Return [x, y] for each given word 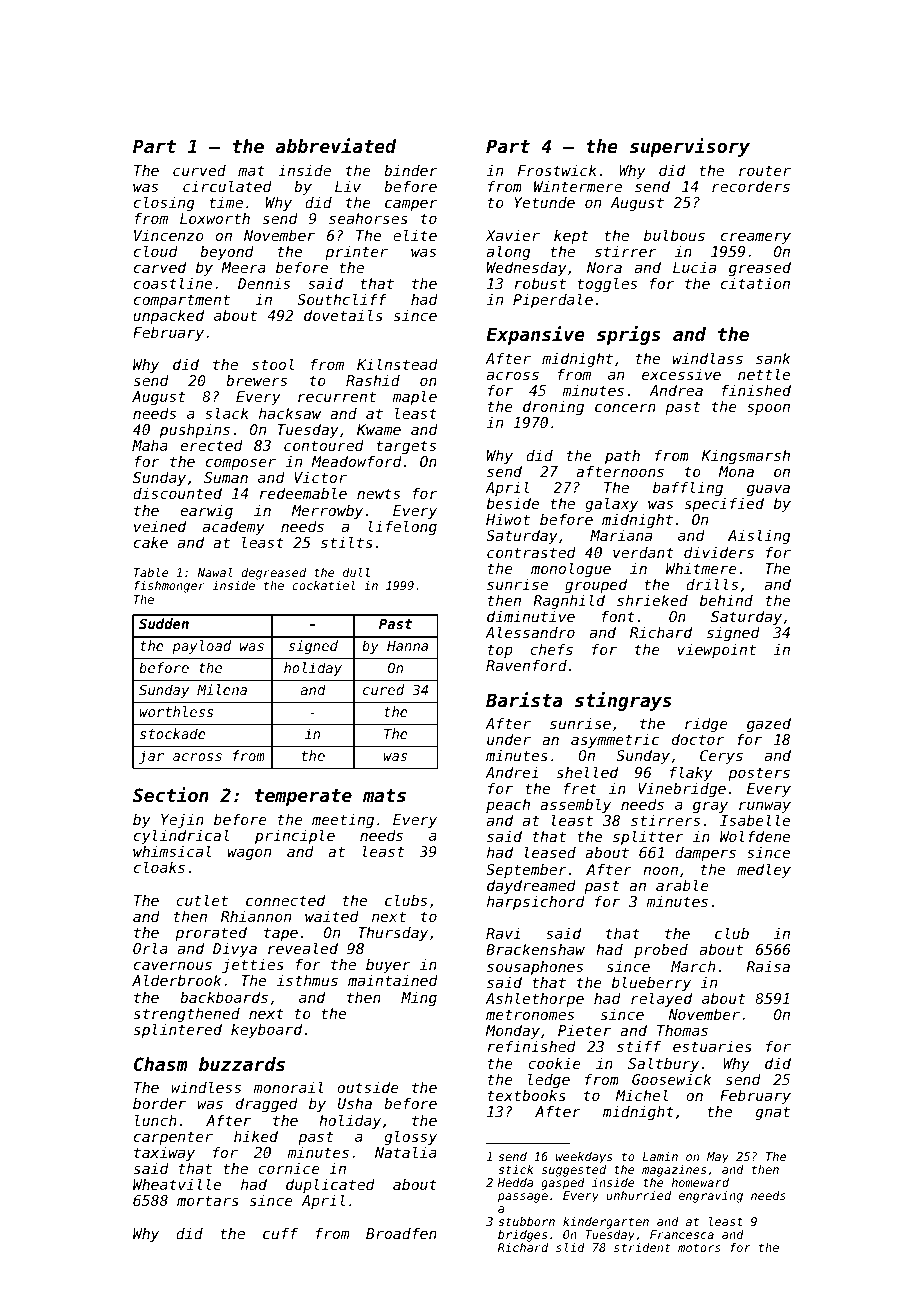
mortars [208, 1200]
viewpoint [717, 650]
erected [212, 445]
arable [682, 885]
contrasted [531, 552]
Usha [355, 1103]
